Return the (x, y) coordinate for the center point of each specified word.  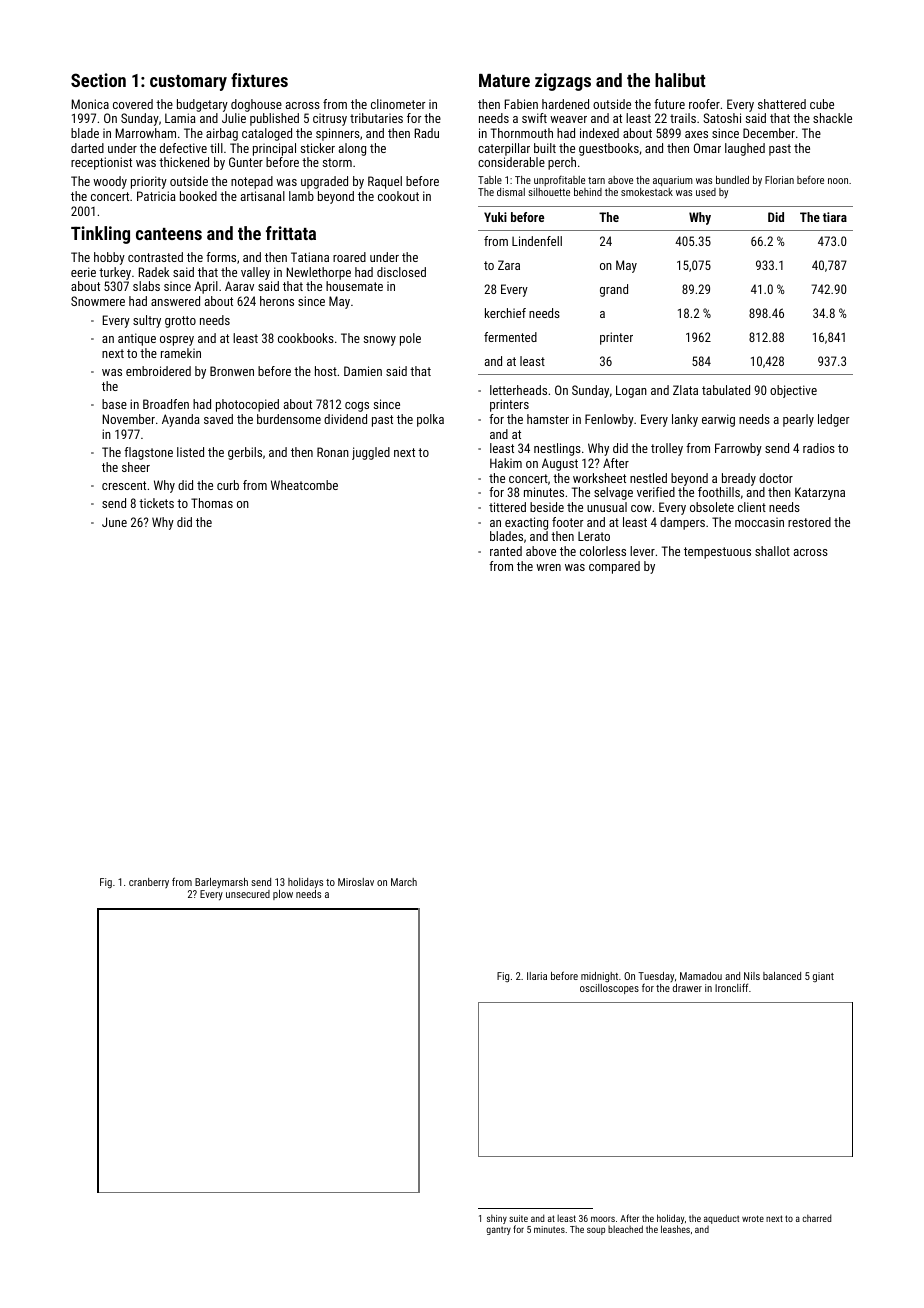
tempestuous (717, 553)
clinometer (398, 104)
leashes (675, 1229)
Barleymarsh (221, 883)
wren (548, 567)
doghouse (256, 105)
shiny (497, 1219)
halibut (680, 80)
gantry (498, 1230)
